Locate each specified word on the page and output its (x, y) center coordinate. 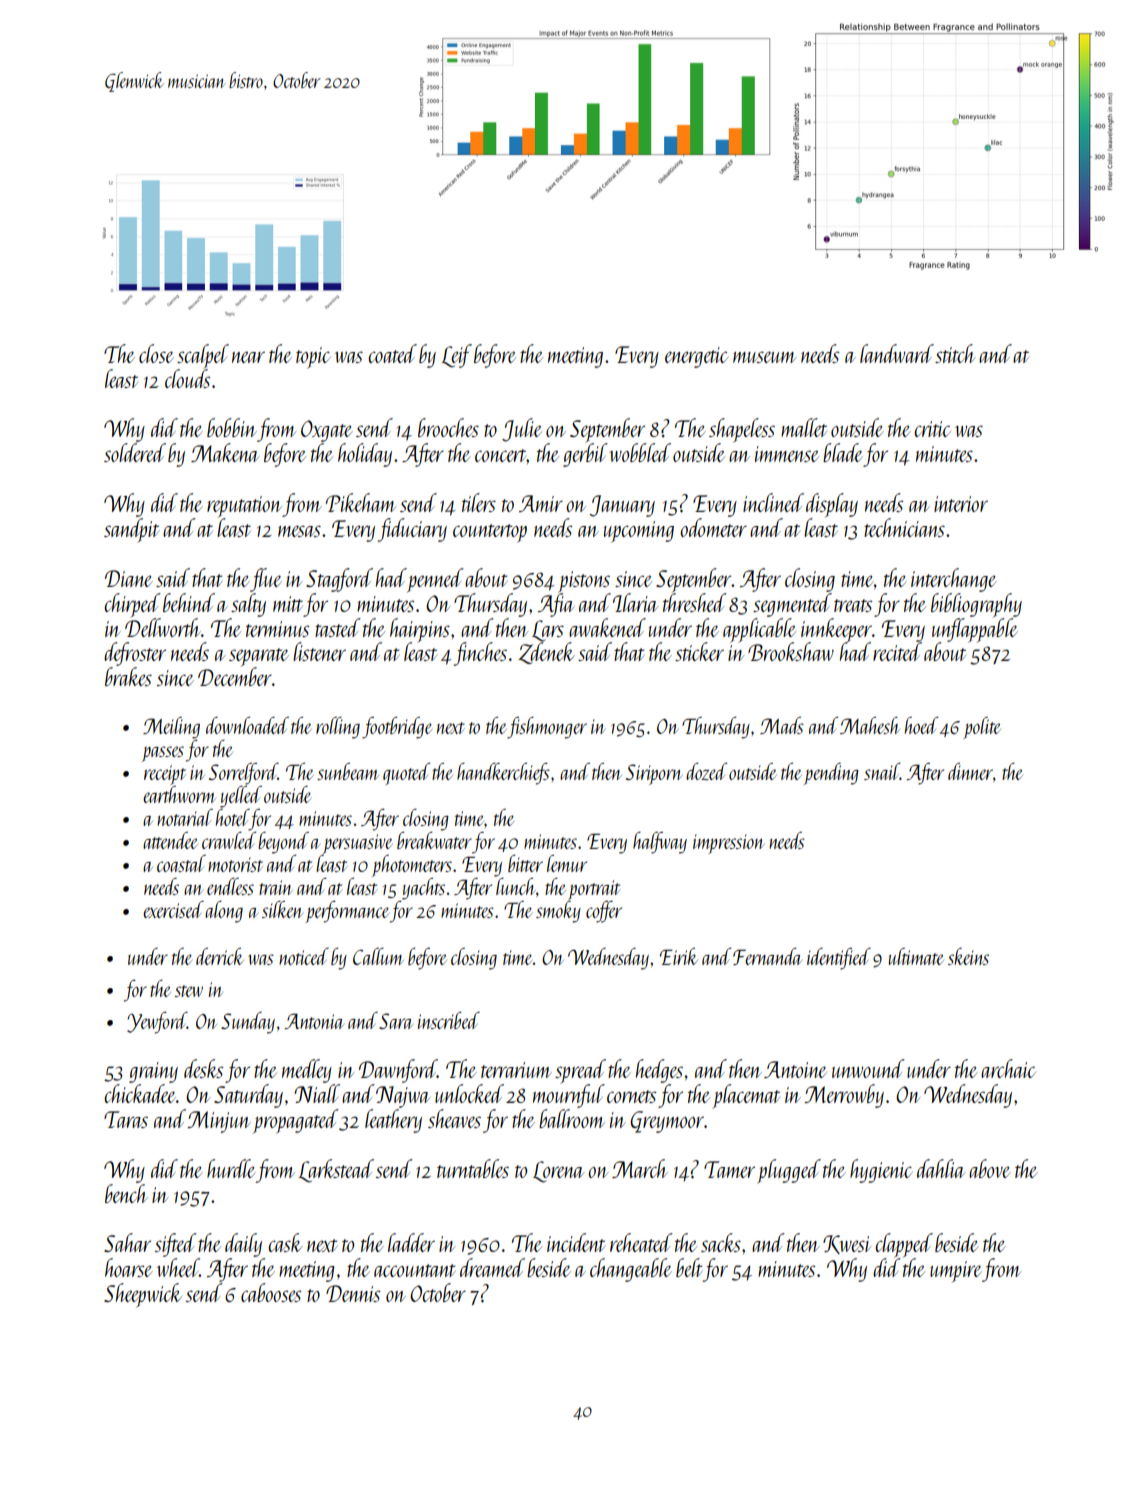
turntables (473, 1168)
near (248, 357)
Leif (456, 356)
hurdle (231, 1168)
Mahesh (870, 725)
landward (897, 353)
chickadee (140, 1093)
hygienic (881, 1171)
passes (163, 754)
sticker (699, 651)
